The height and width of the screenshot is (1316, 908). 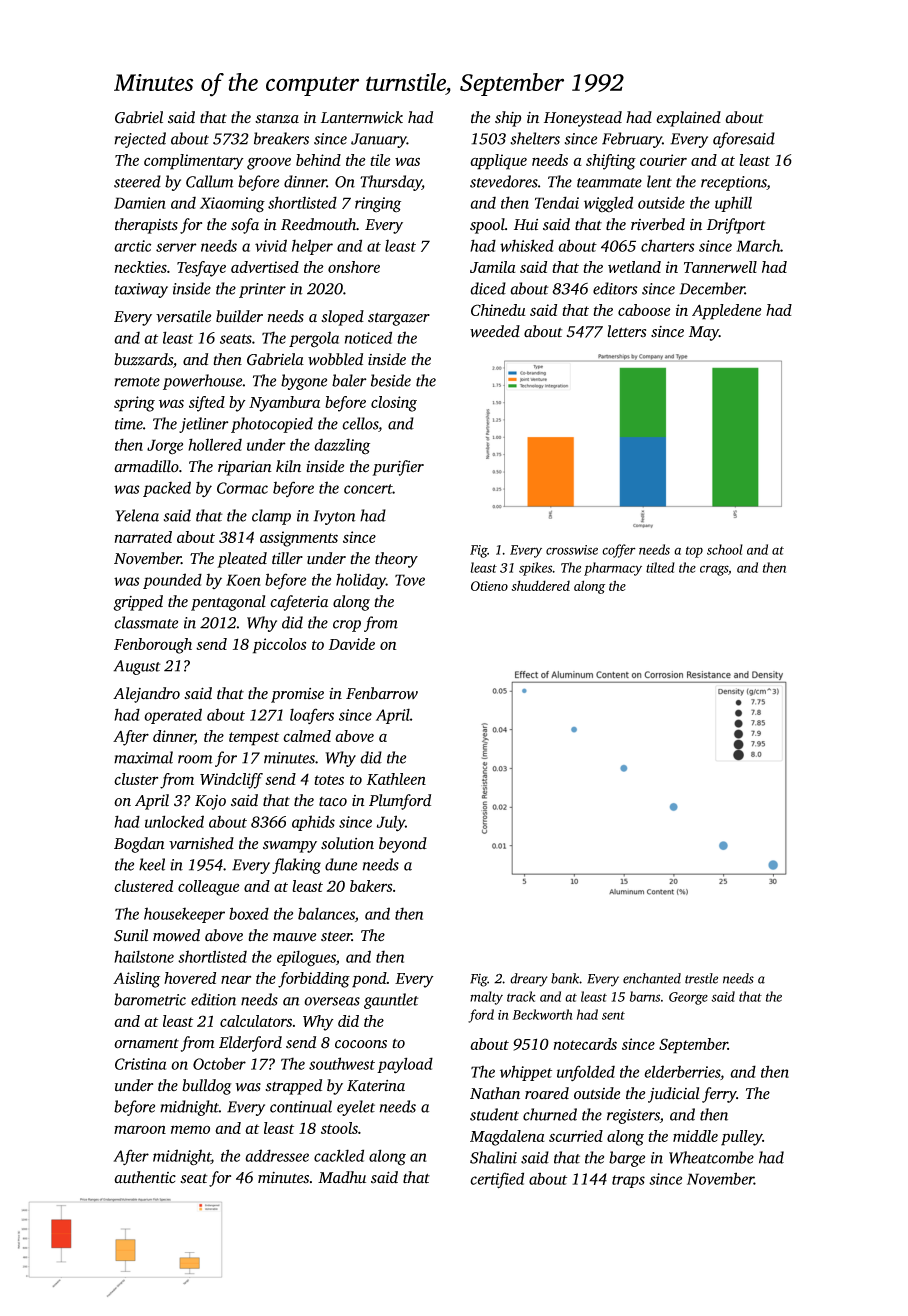 I want to click on middle, so click(x=695, y=1136).
